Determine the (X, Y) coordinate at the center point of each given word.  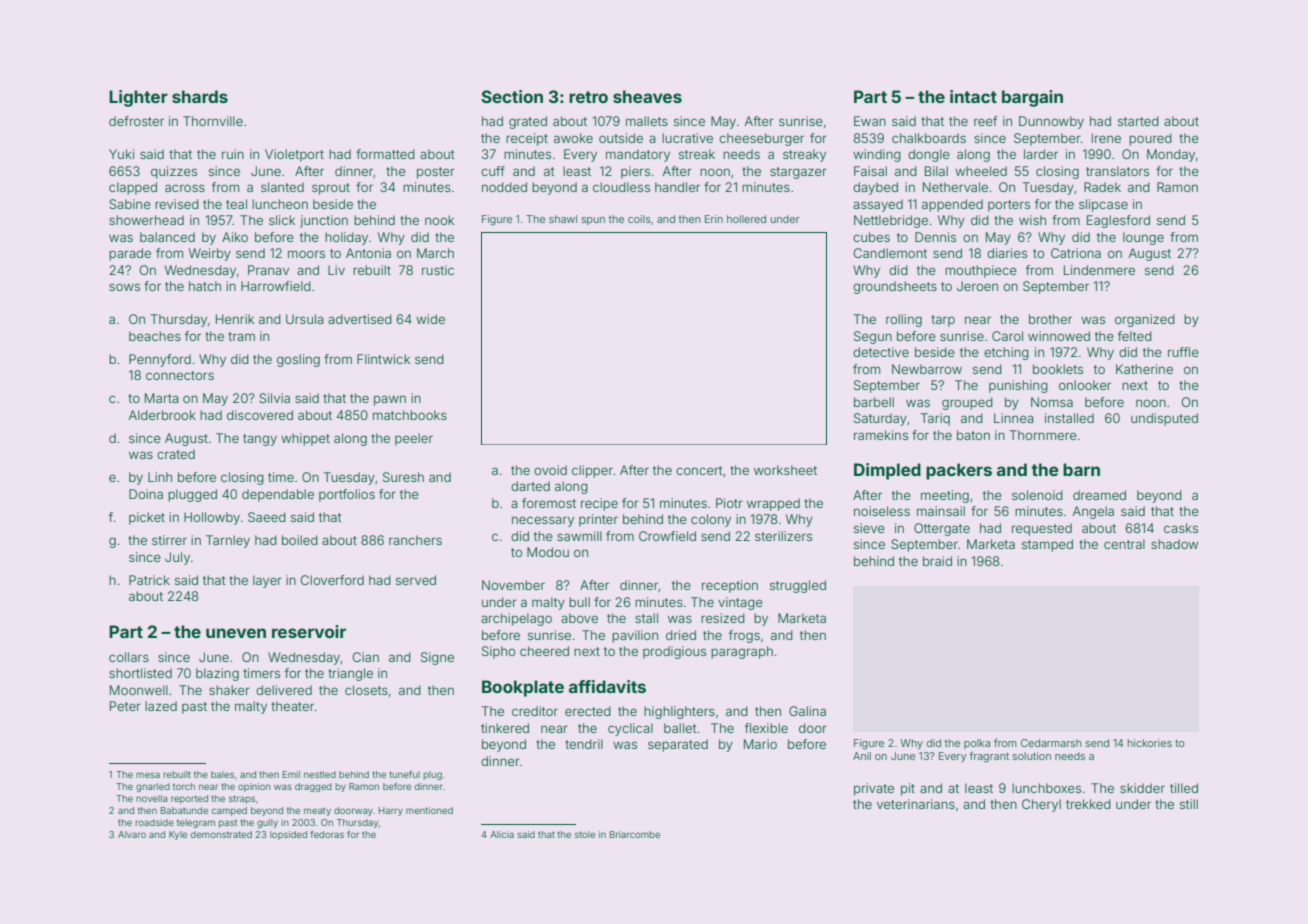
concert (699, 470)
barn (1081, 469)
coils (639, 219)
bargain (1032, 98)
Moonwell (139, 690)
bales (222, 774)
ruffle (1183, 352)
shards (200, 96)
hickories (1150, 743)
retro (588, 97)
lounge (1143, 238)
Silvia (274, 398)
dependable (278, 495)
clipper (592, 471)
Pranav (268, 270)
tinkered (505, 728)
